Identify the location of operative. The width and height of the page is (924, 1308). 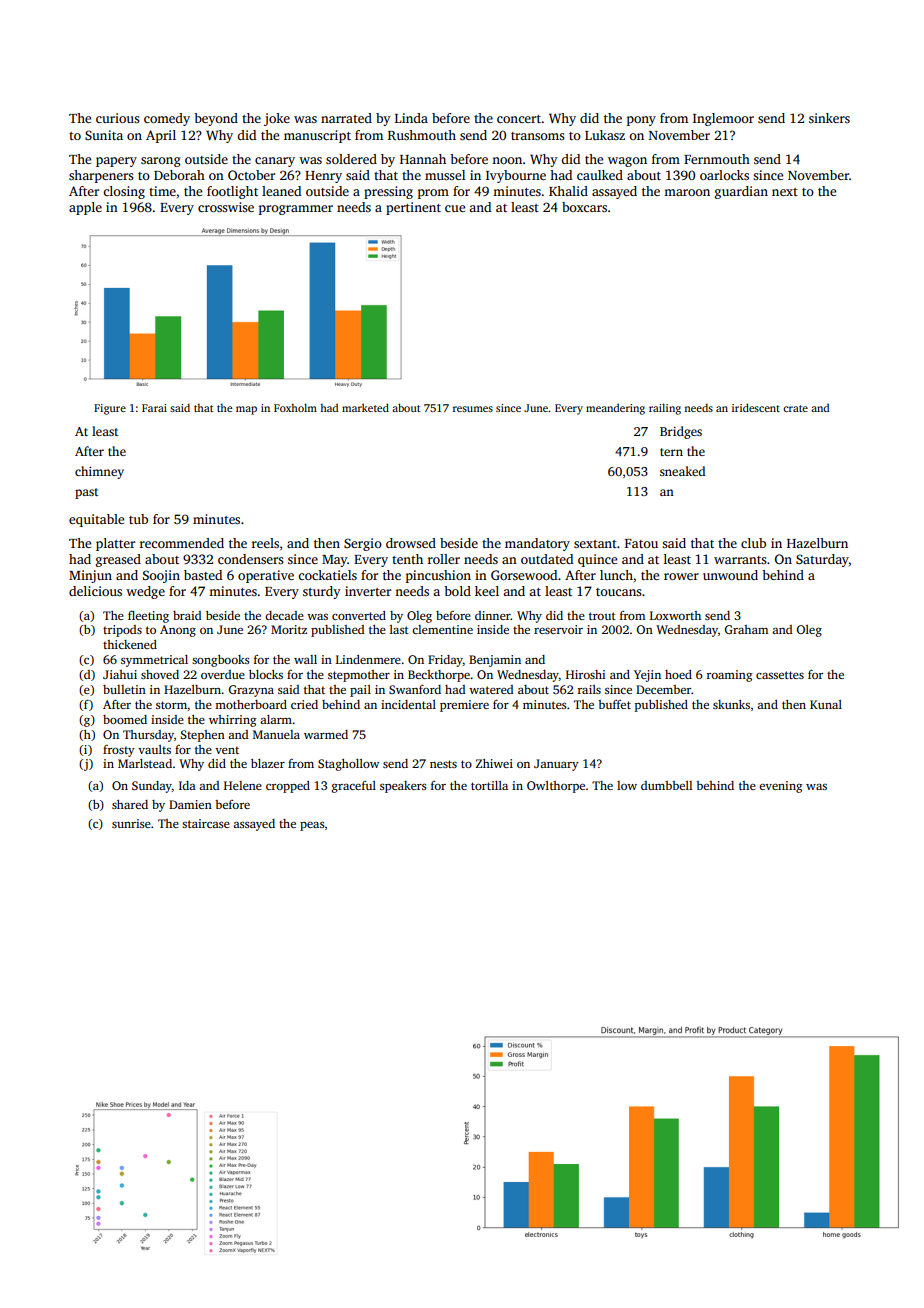
(266, 576).
